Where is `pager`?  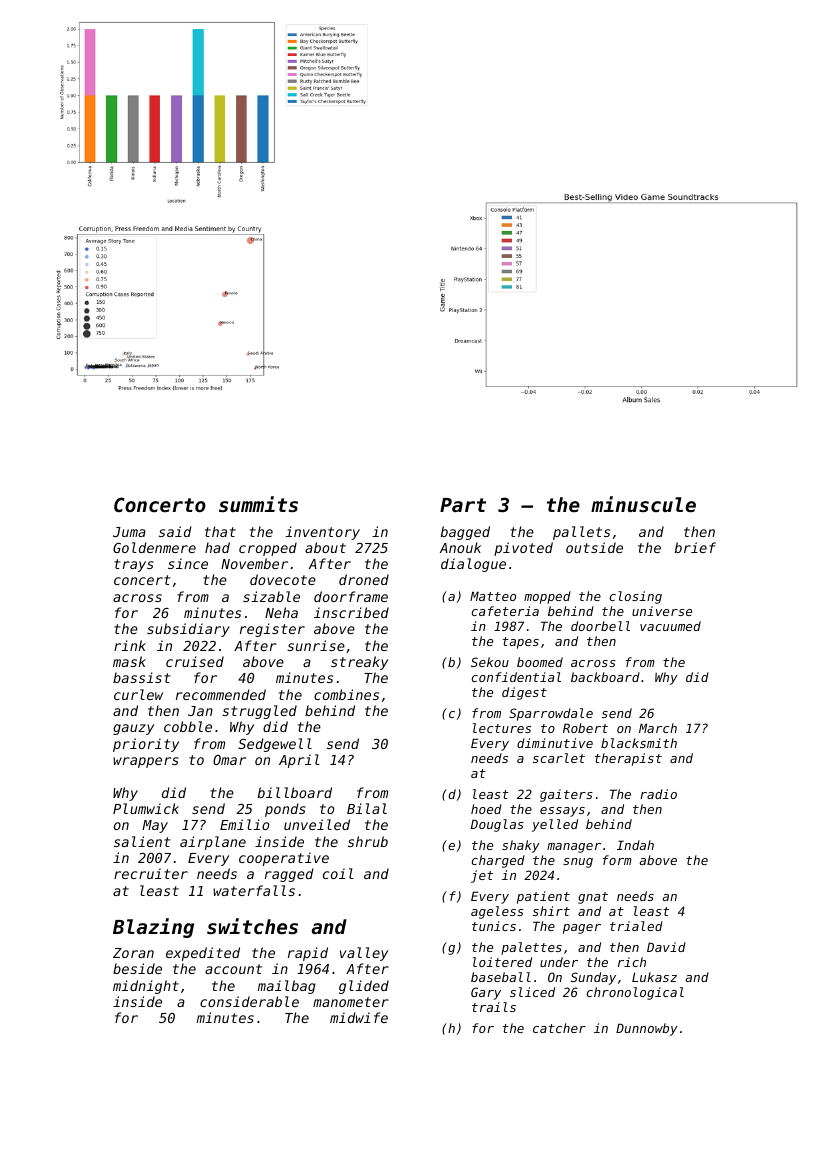
pager is located at coordinates (582, 929).
